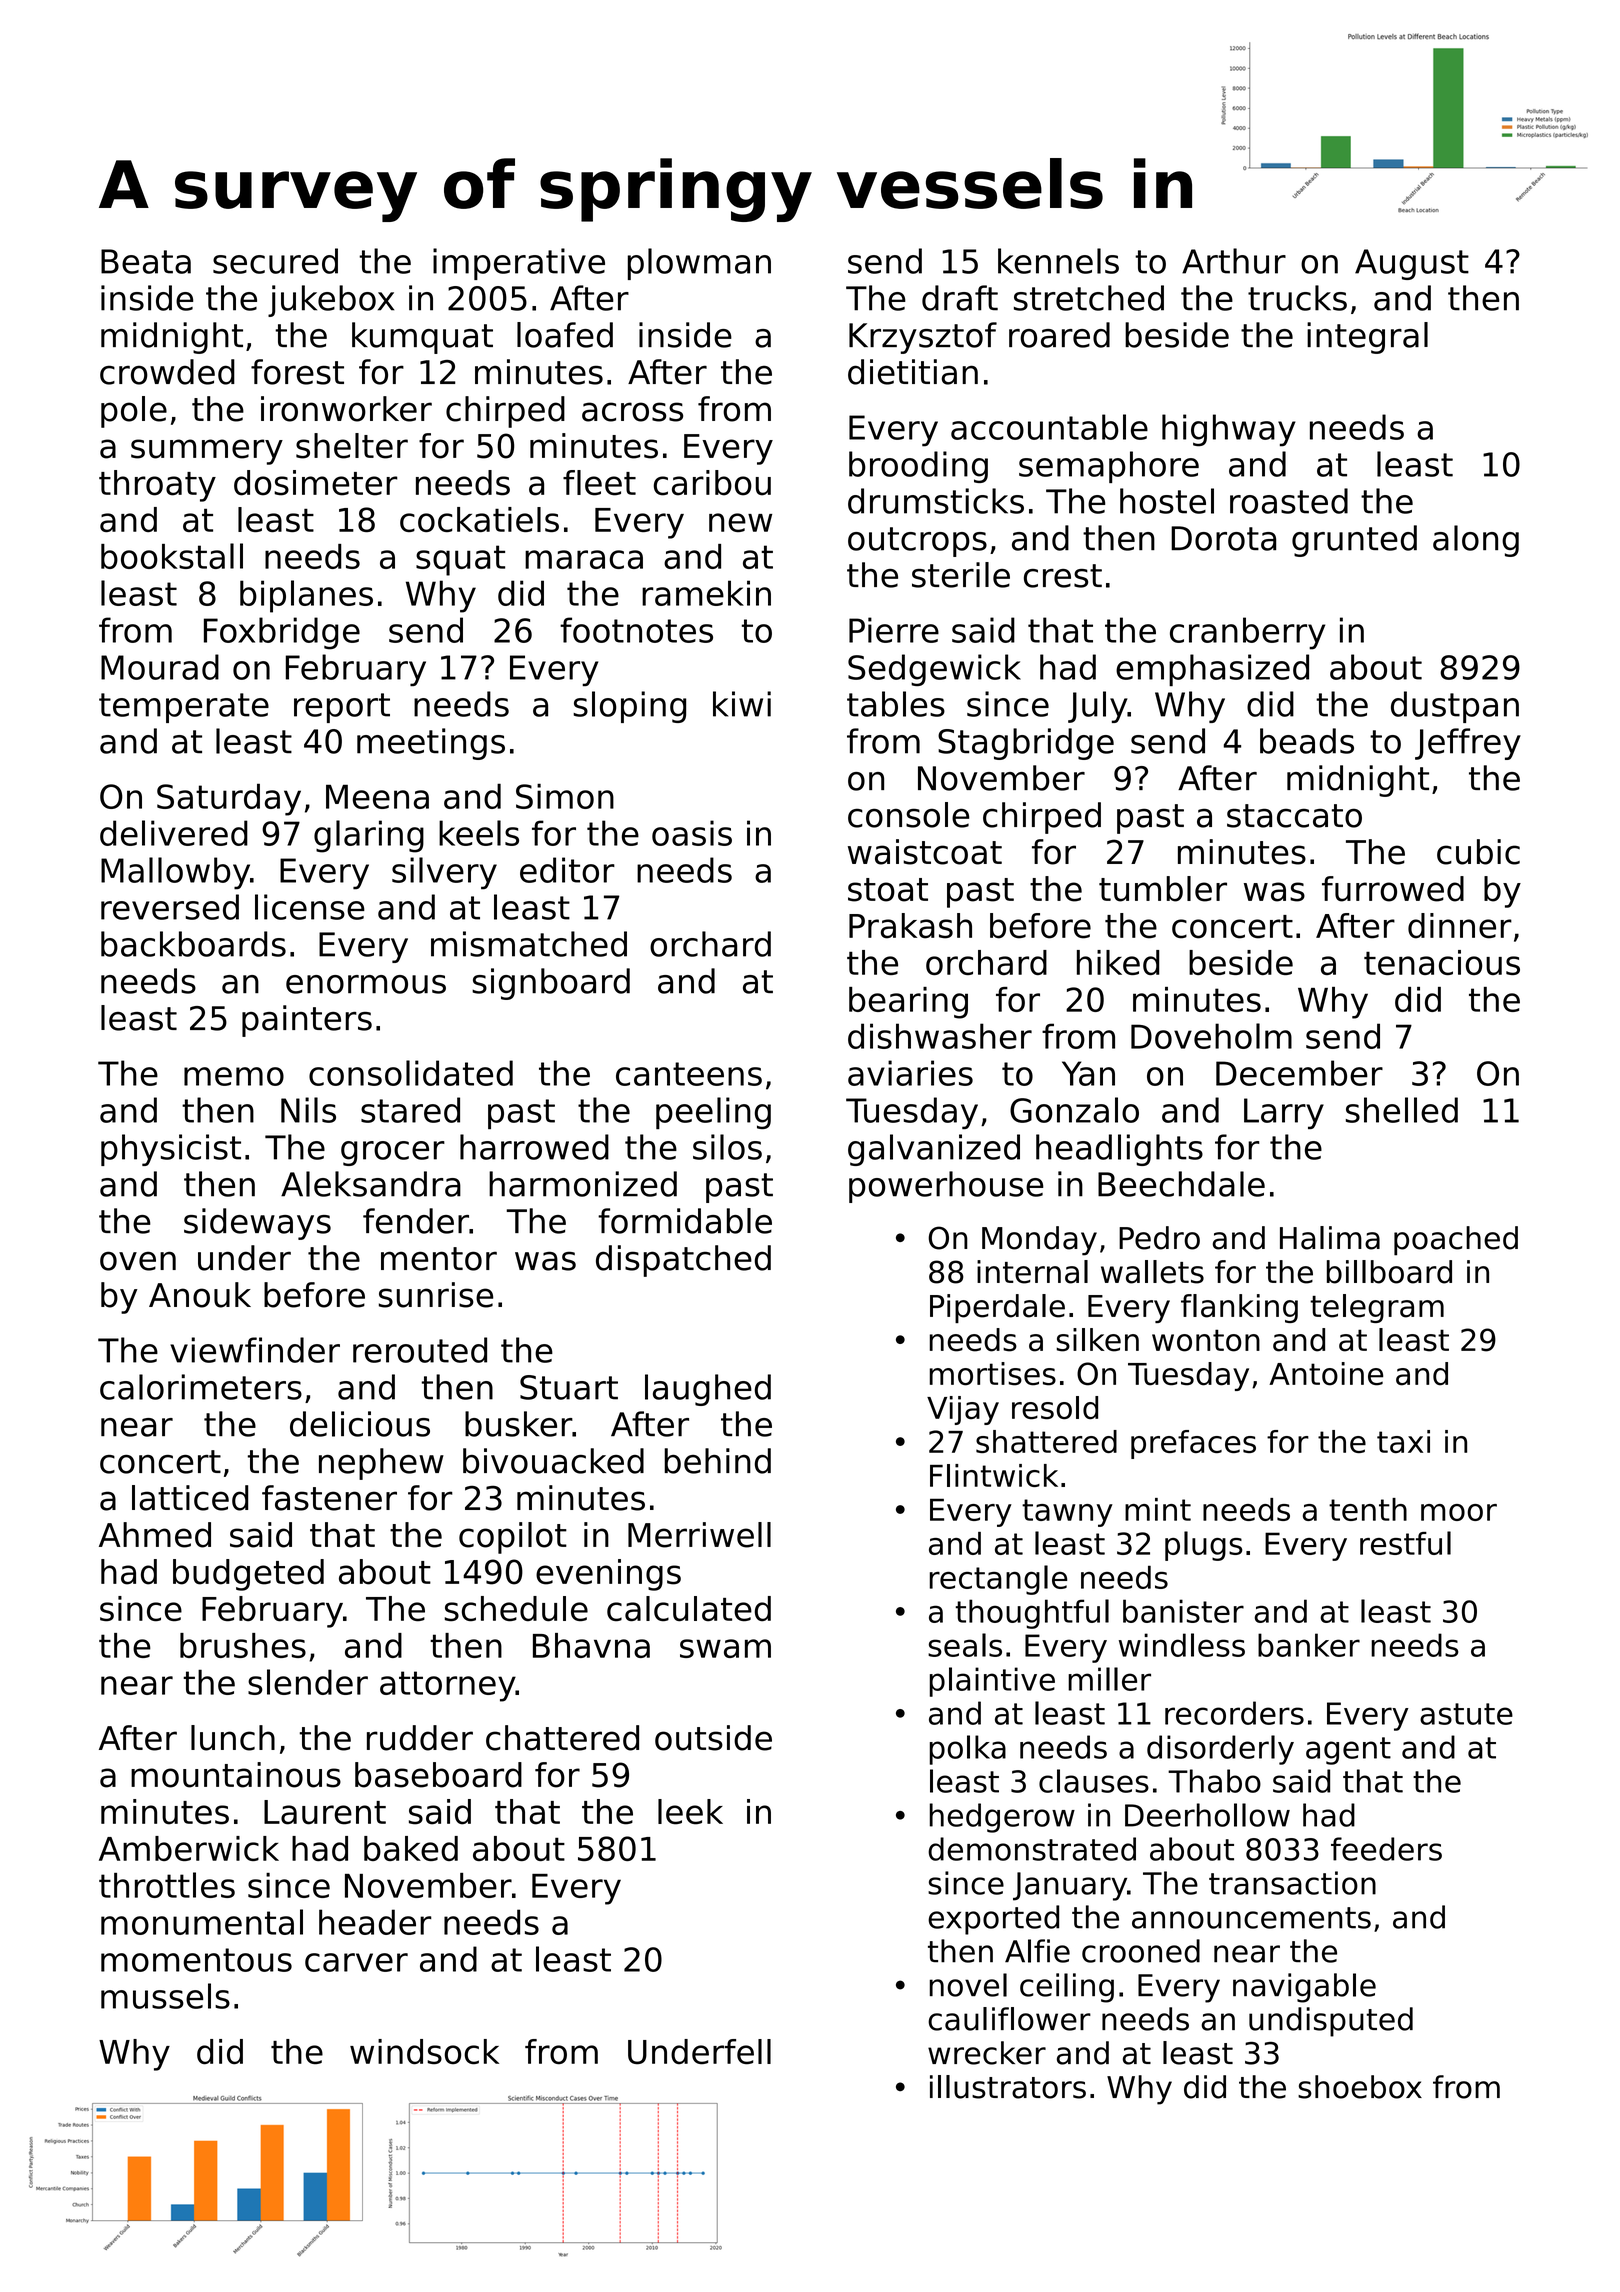 The height and width of the screenshot is (2292, 1620). Describe the element at coordinates (325, 1812) in the screenshot. I see `Laurent` at that location.
